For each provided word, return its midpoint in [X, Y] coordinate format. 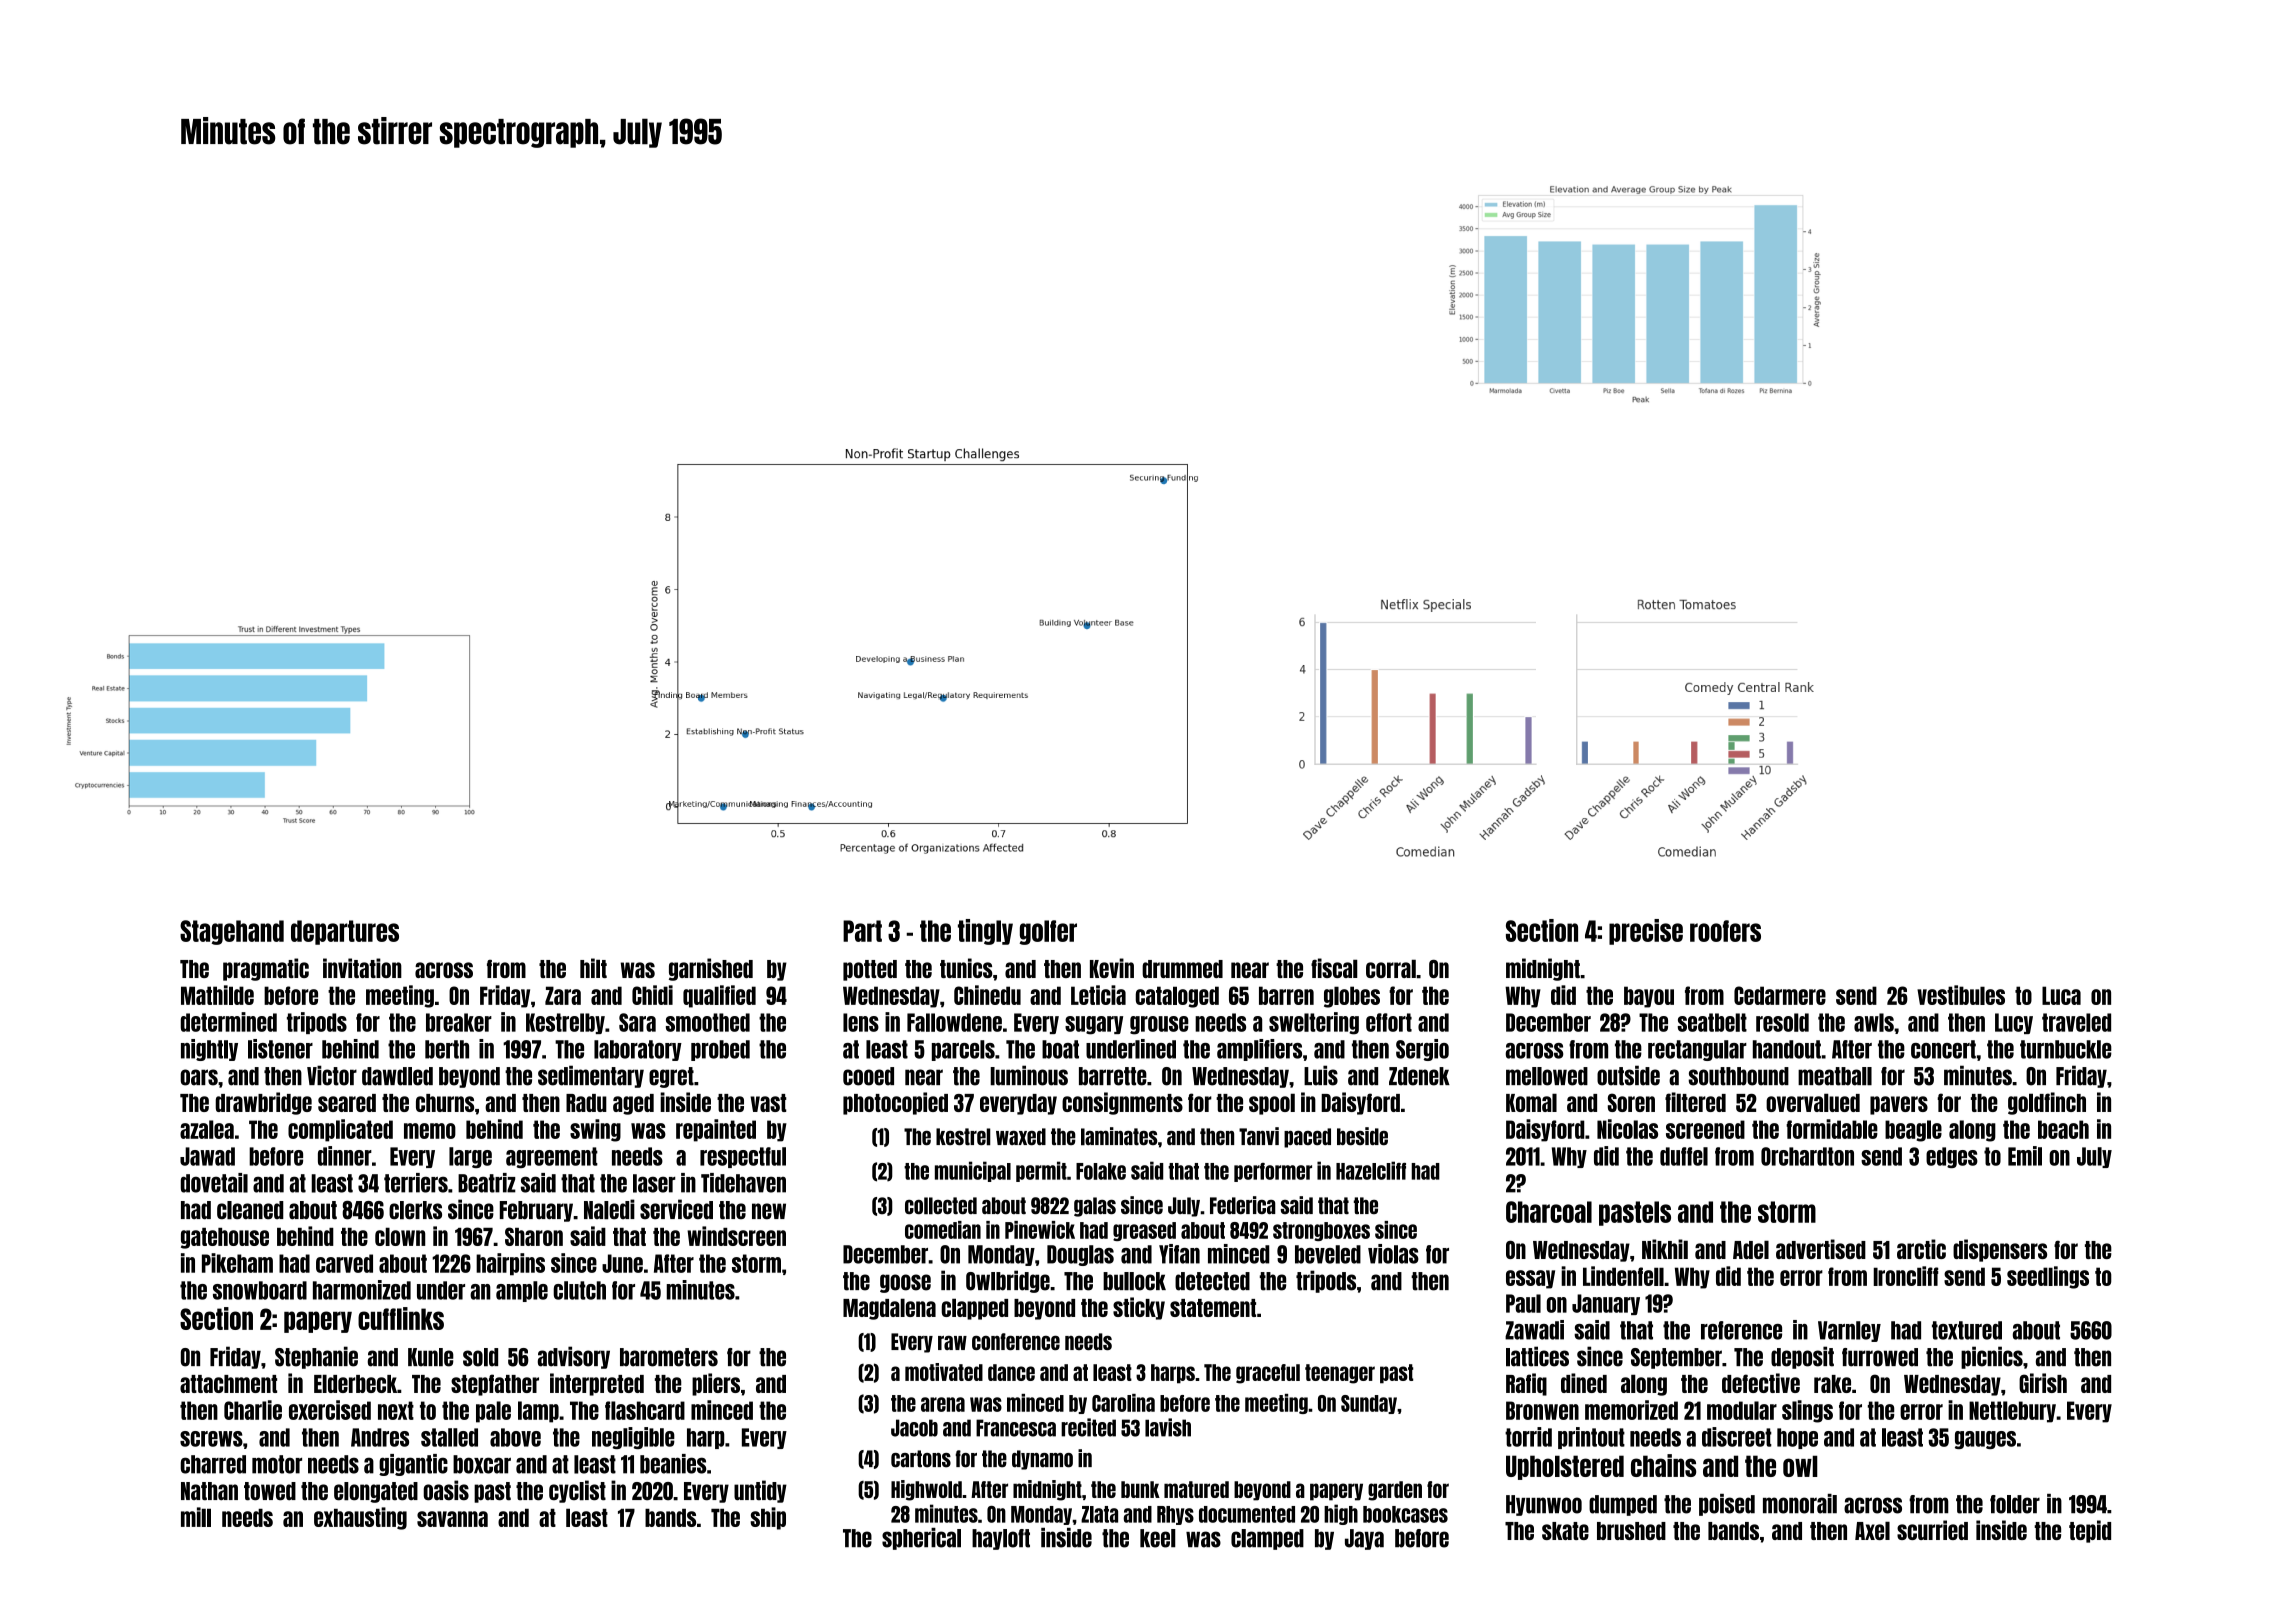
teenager [1340, 1374]
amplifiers [1259, 1050]
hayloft [1001, 1539]
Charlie [253, 1410]
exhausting [360, 1518]
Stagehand [232, 932]
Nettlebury [2012, 1412]
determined [229, 1022]
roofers [1725, 931]
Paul [1523, 1303]
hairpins [510, 1264]
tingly [985, 932]
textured [1967, 1330]
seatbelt [1712, 1022]
